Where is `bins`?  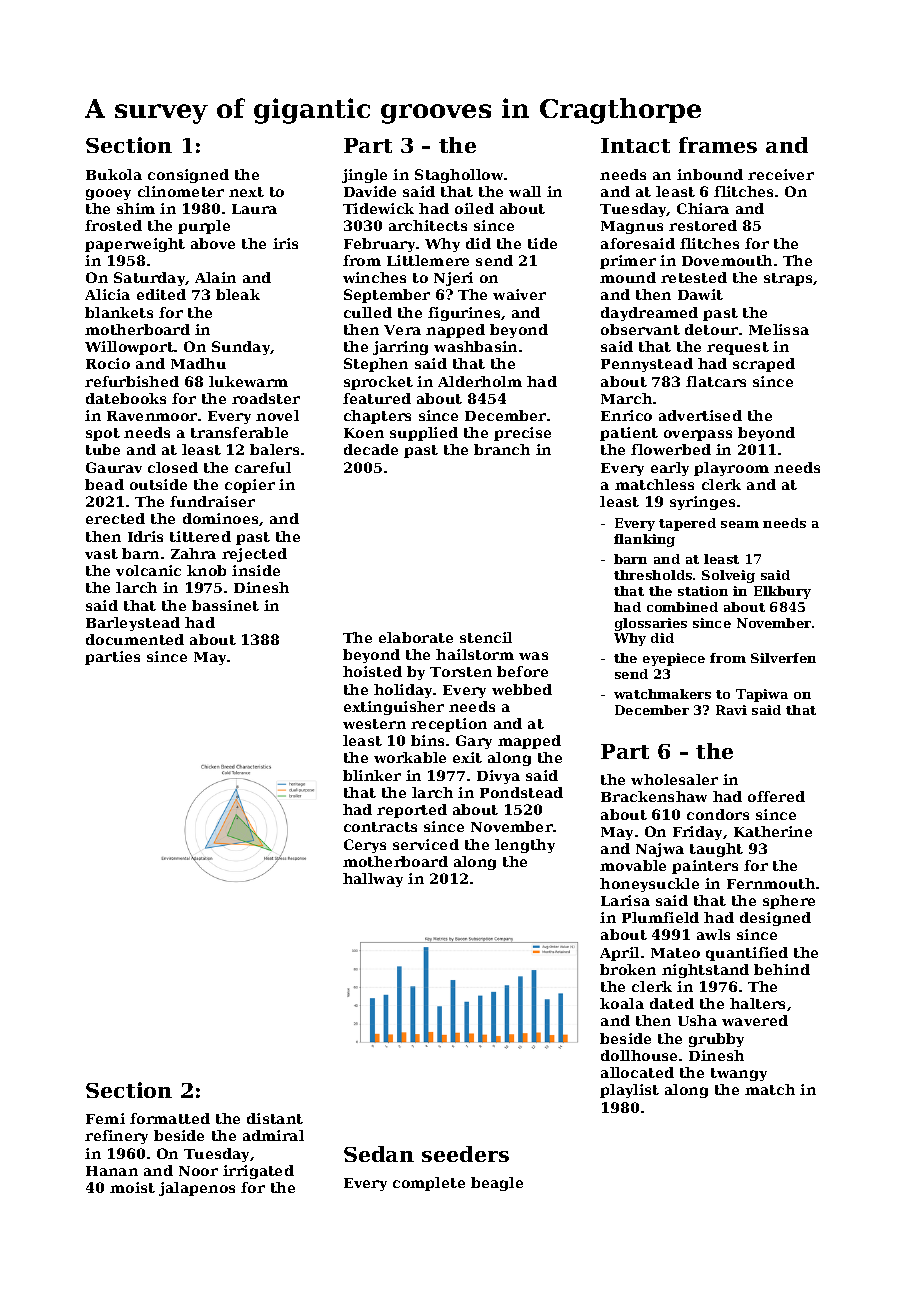
bins is located at coordinates (427, 740).
